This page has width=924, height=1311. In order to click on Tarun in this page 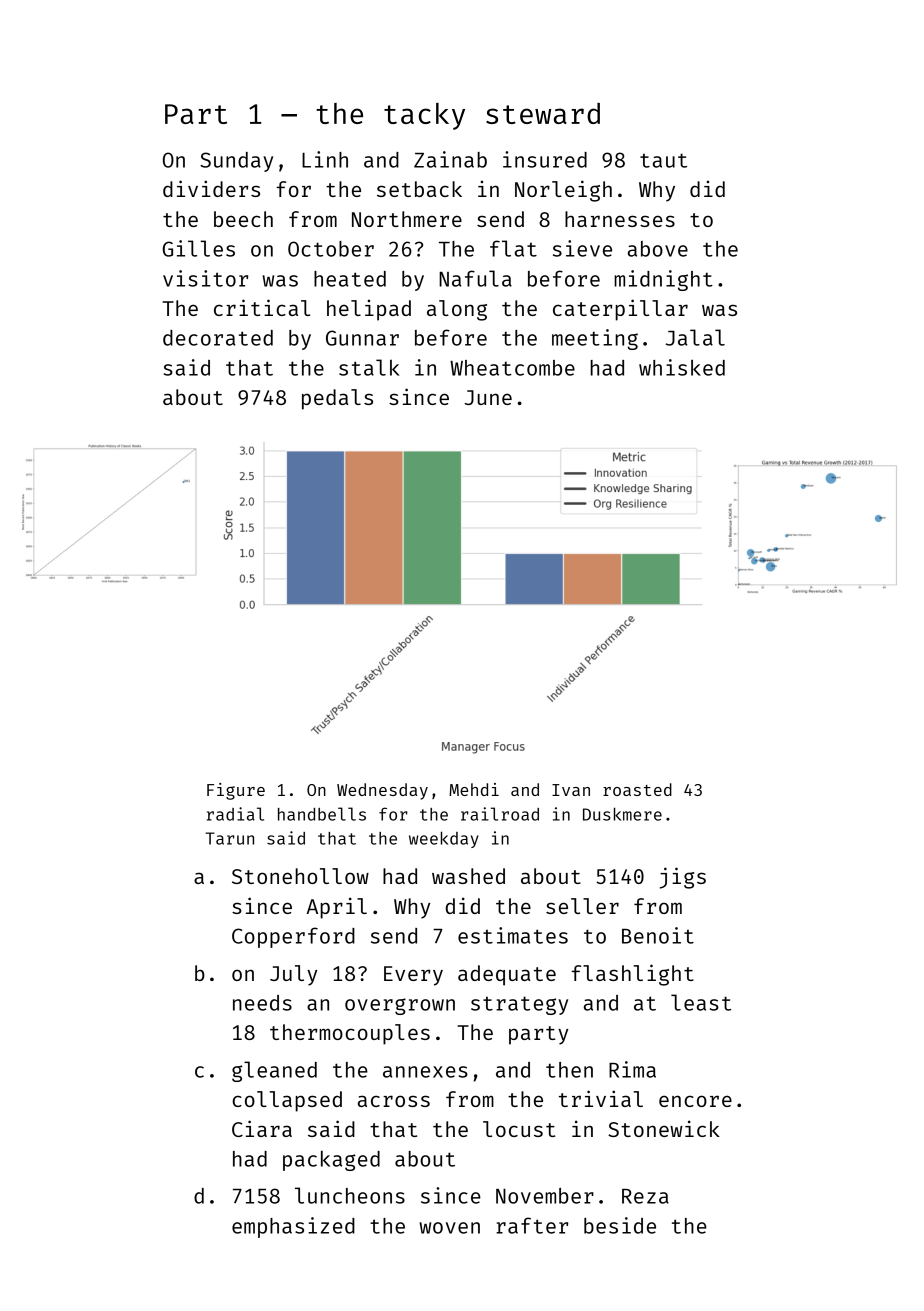, I will do `click(229, 838)`.
